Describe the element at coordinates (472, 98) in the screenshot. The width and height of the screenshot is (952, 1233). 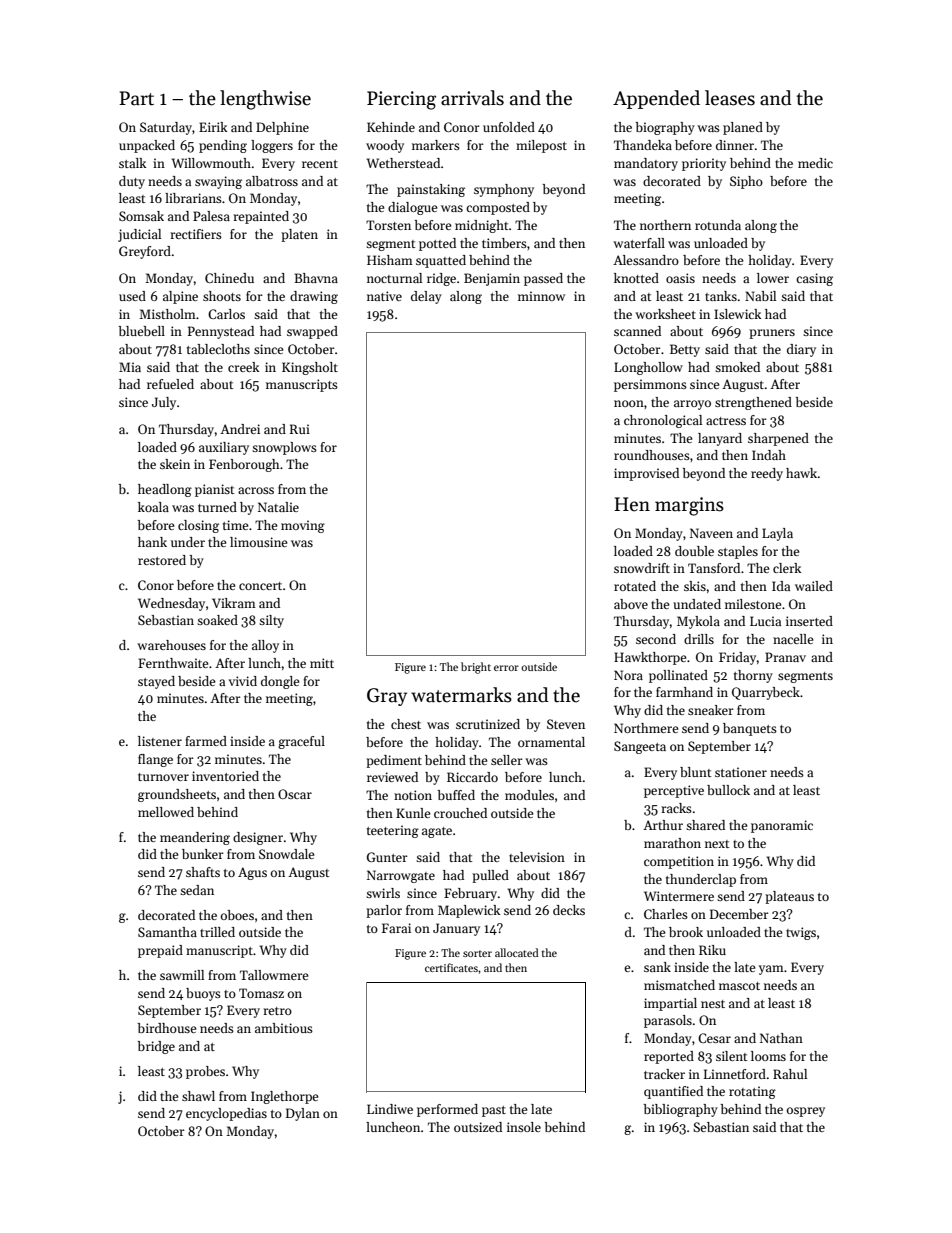
I see `arrivals` at that location.
